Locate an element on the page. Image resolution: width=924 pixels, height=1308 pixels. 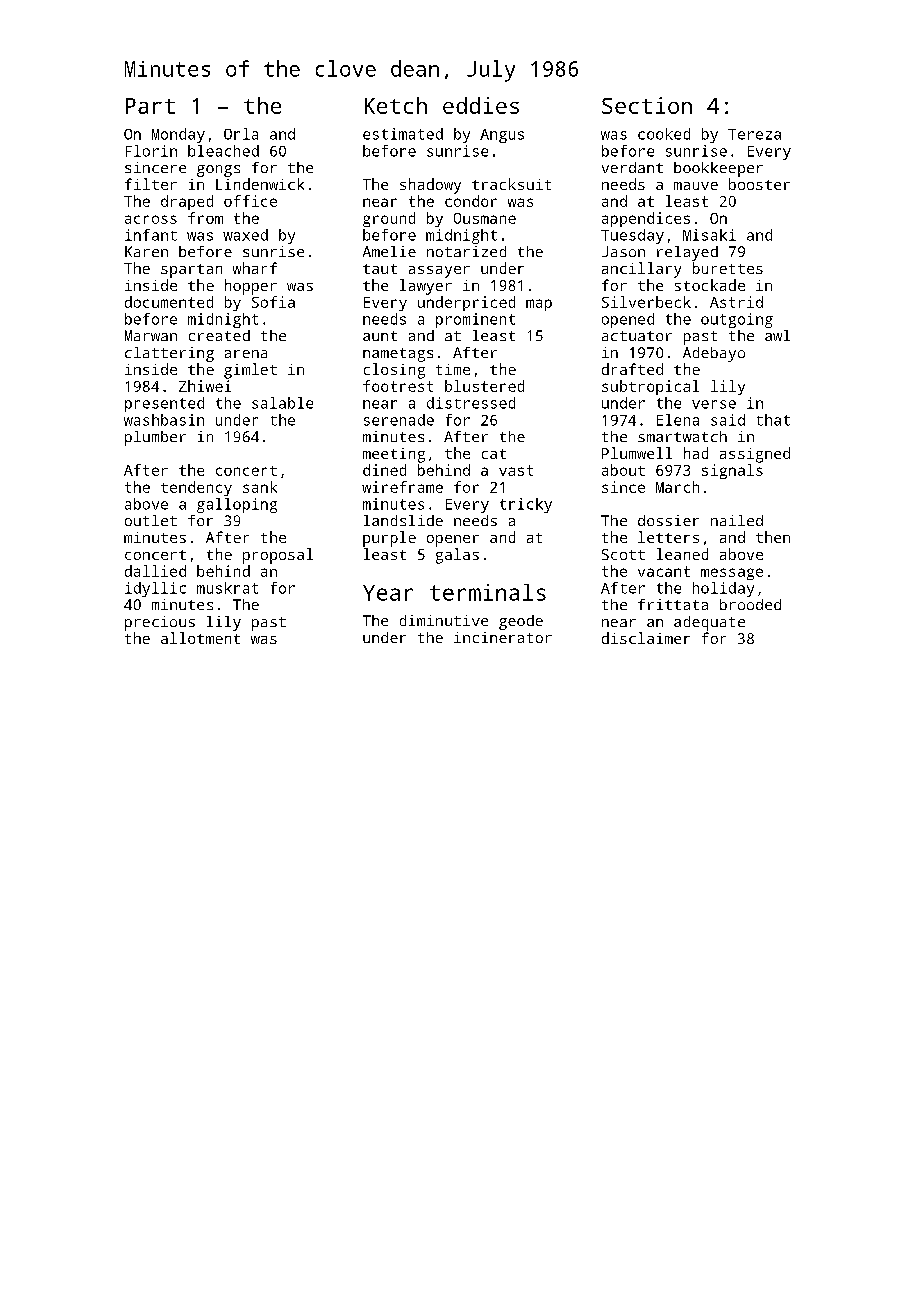
opener is located at coordinates (453, 541).
